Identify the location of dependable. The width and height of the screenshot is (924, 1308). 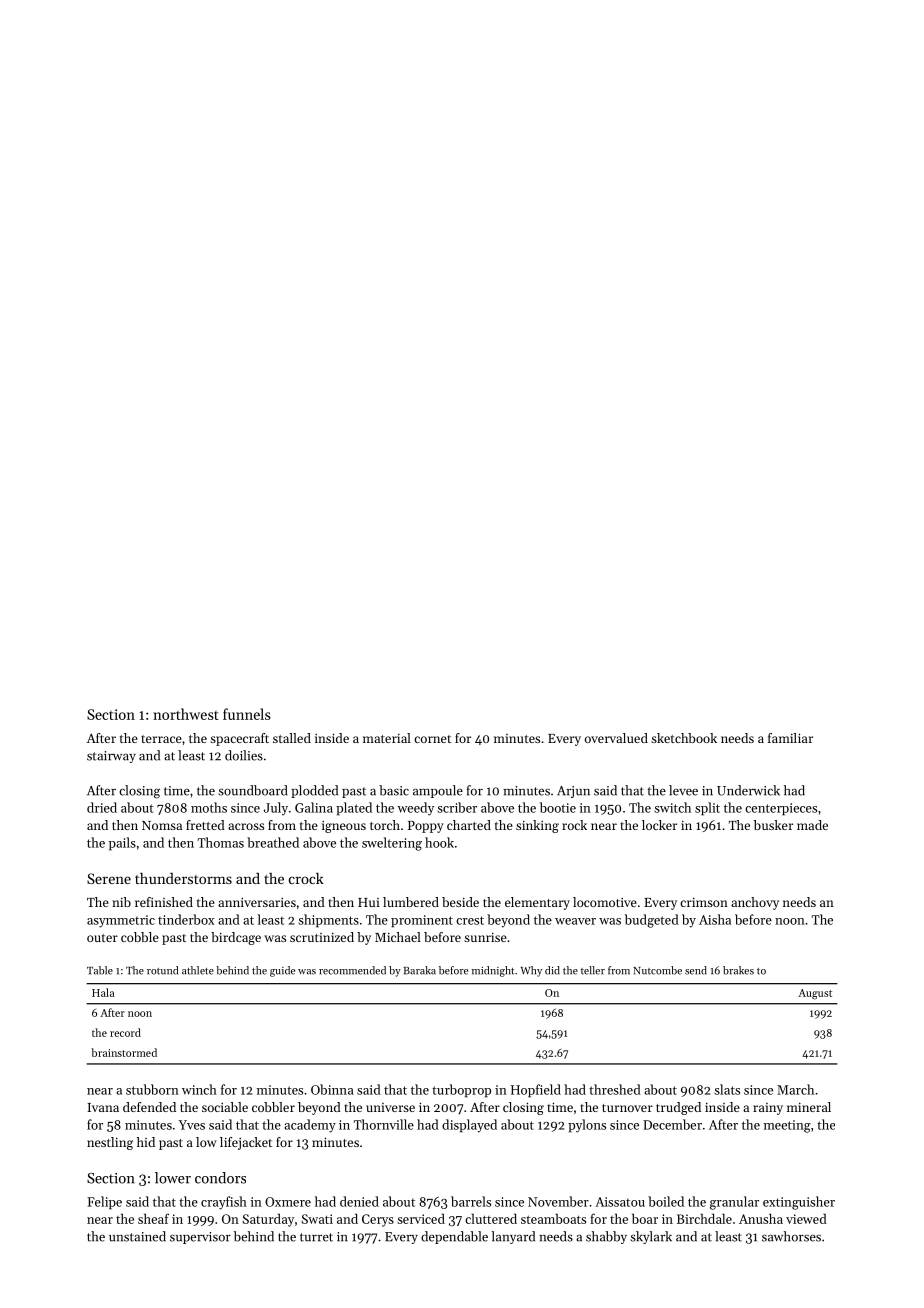
(454, 1237).
